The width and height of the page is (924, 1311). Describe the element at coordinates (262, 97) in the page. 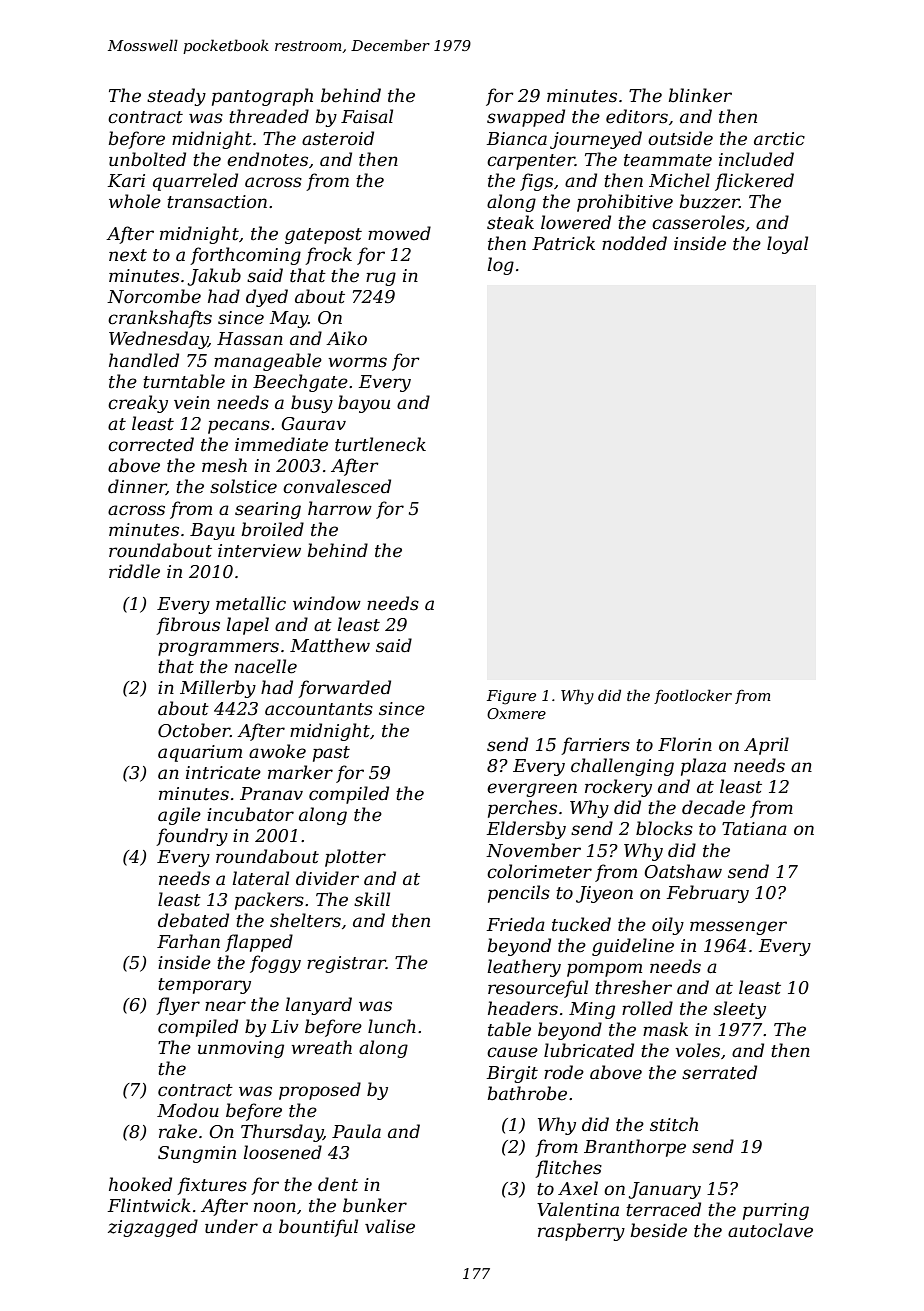

I see `pantograph` at that location.
